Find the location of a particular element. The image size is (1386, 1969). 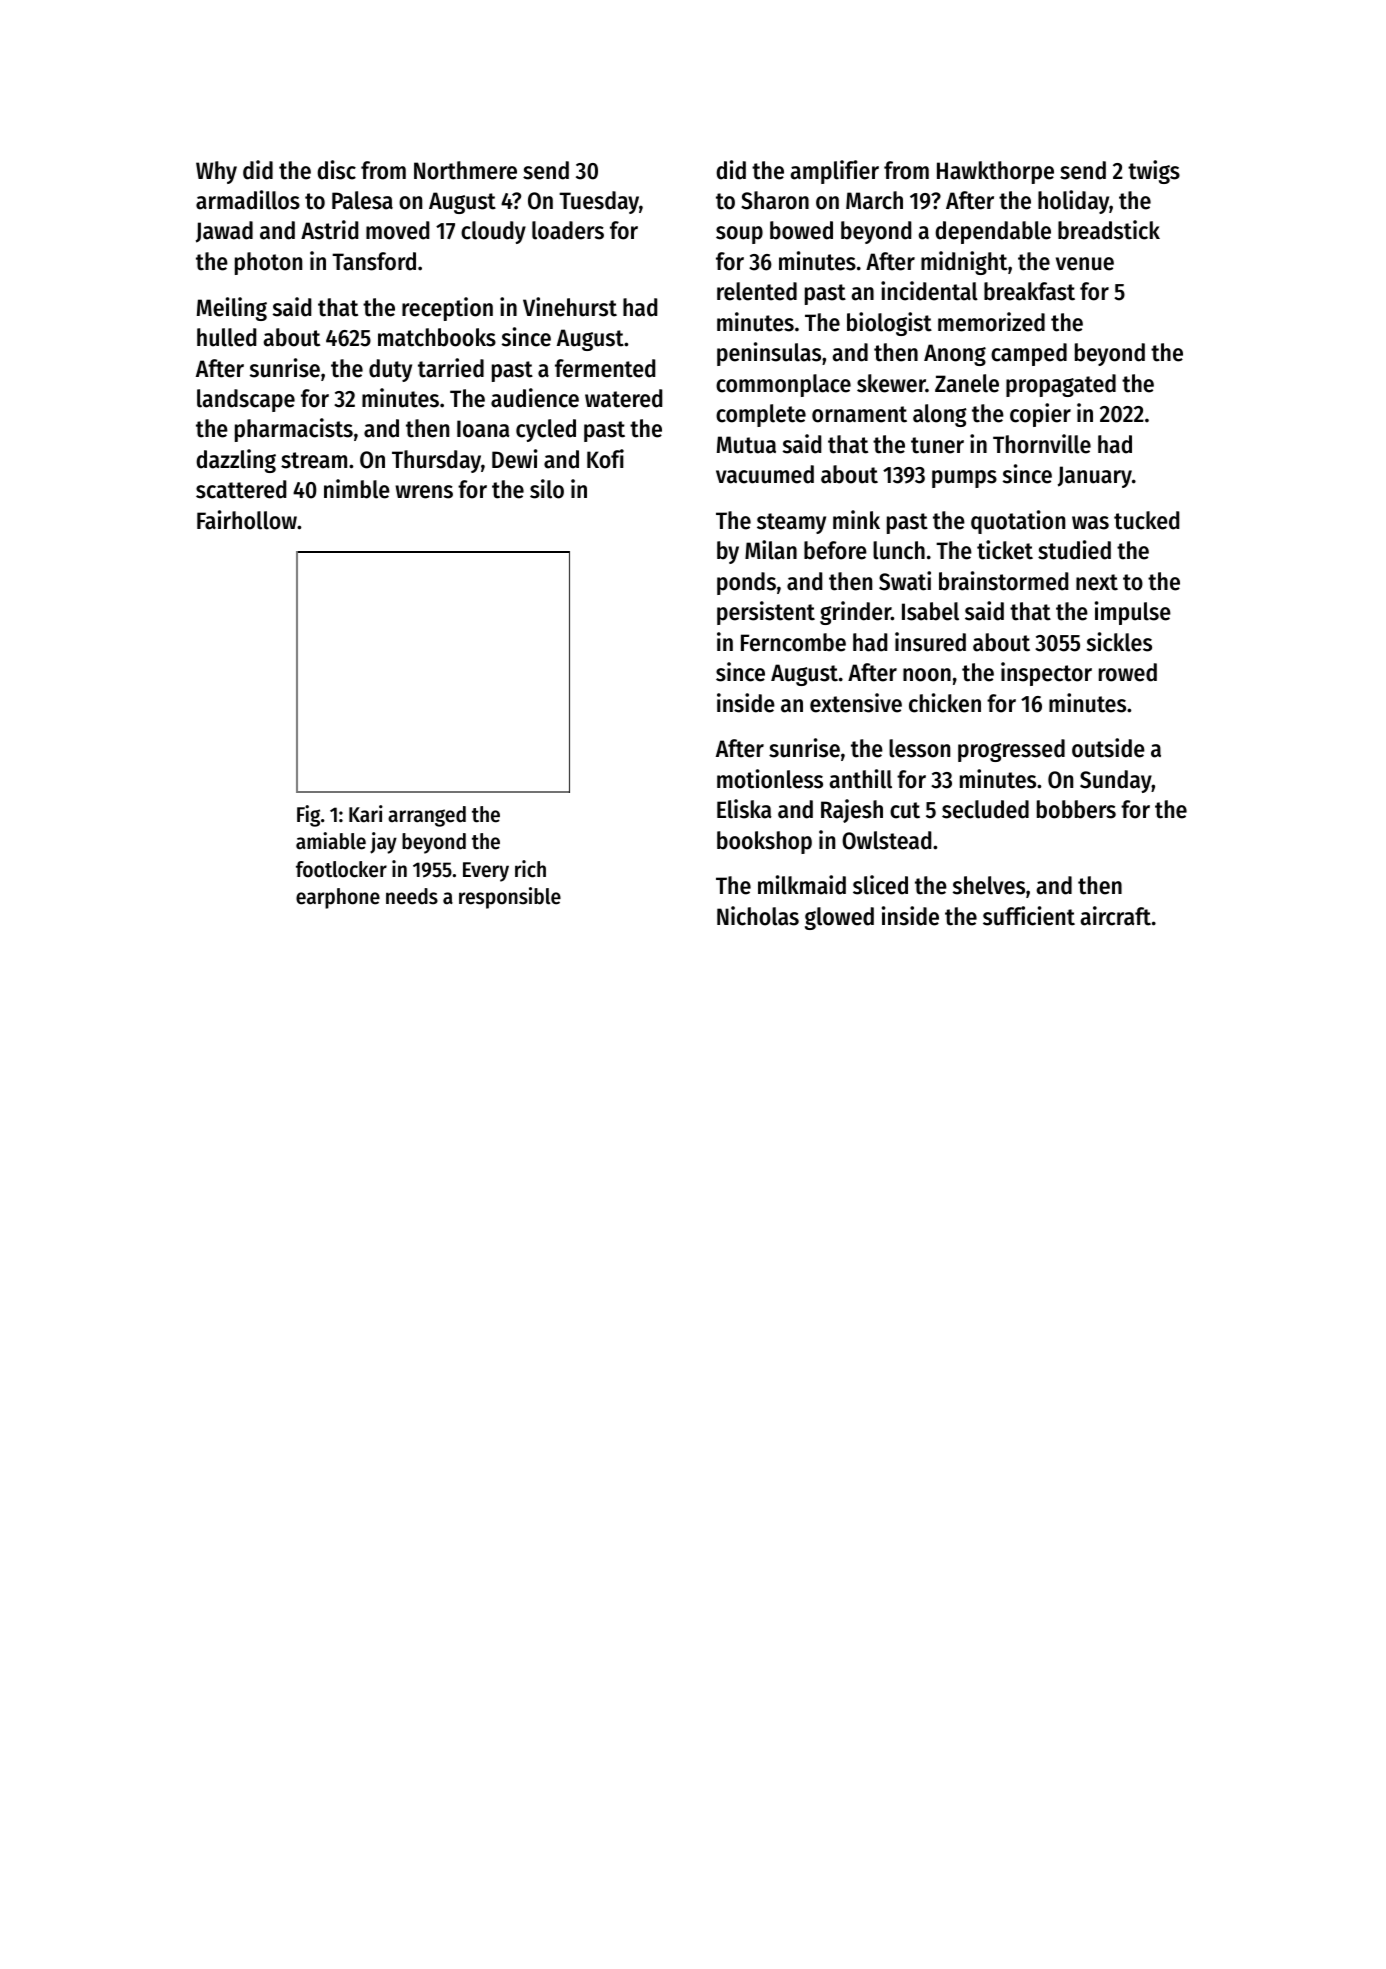

ponds is located at coordinates (746, 583).
